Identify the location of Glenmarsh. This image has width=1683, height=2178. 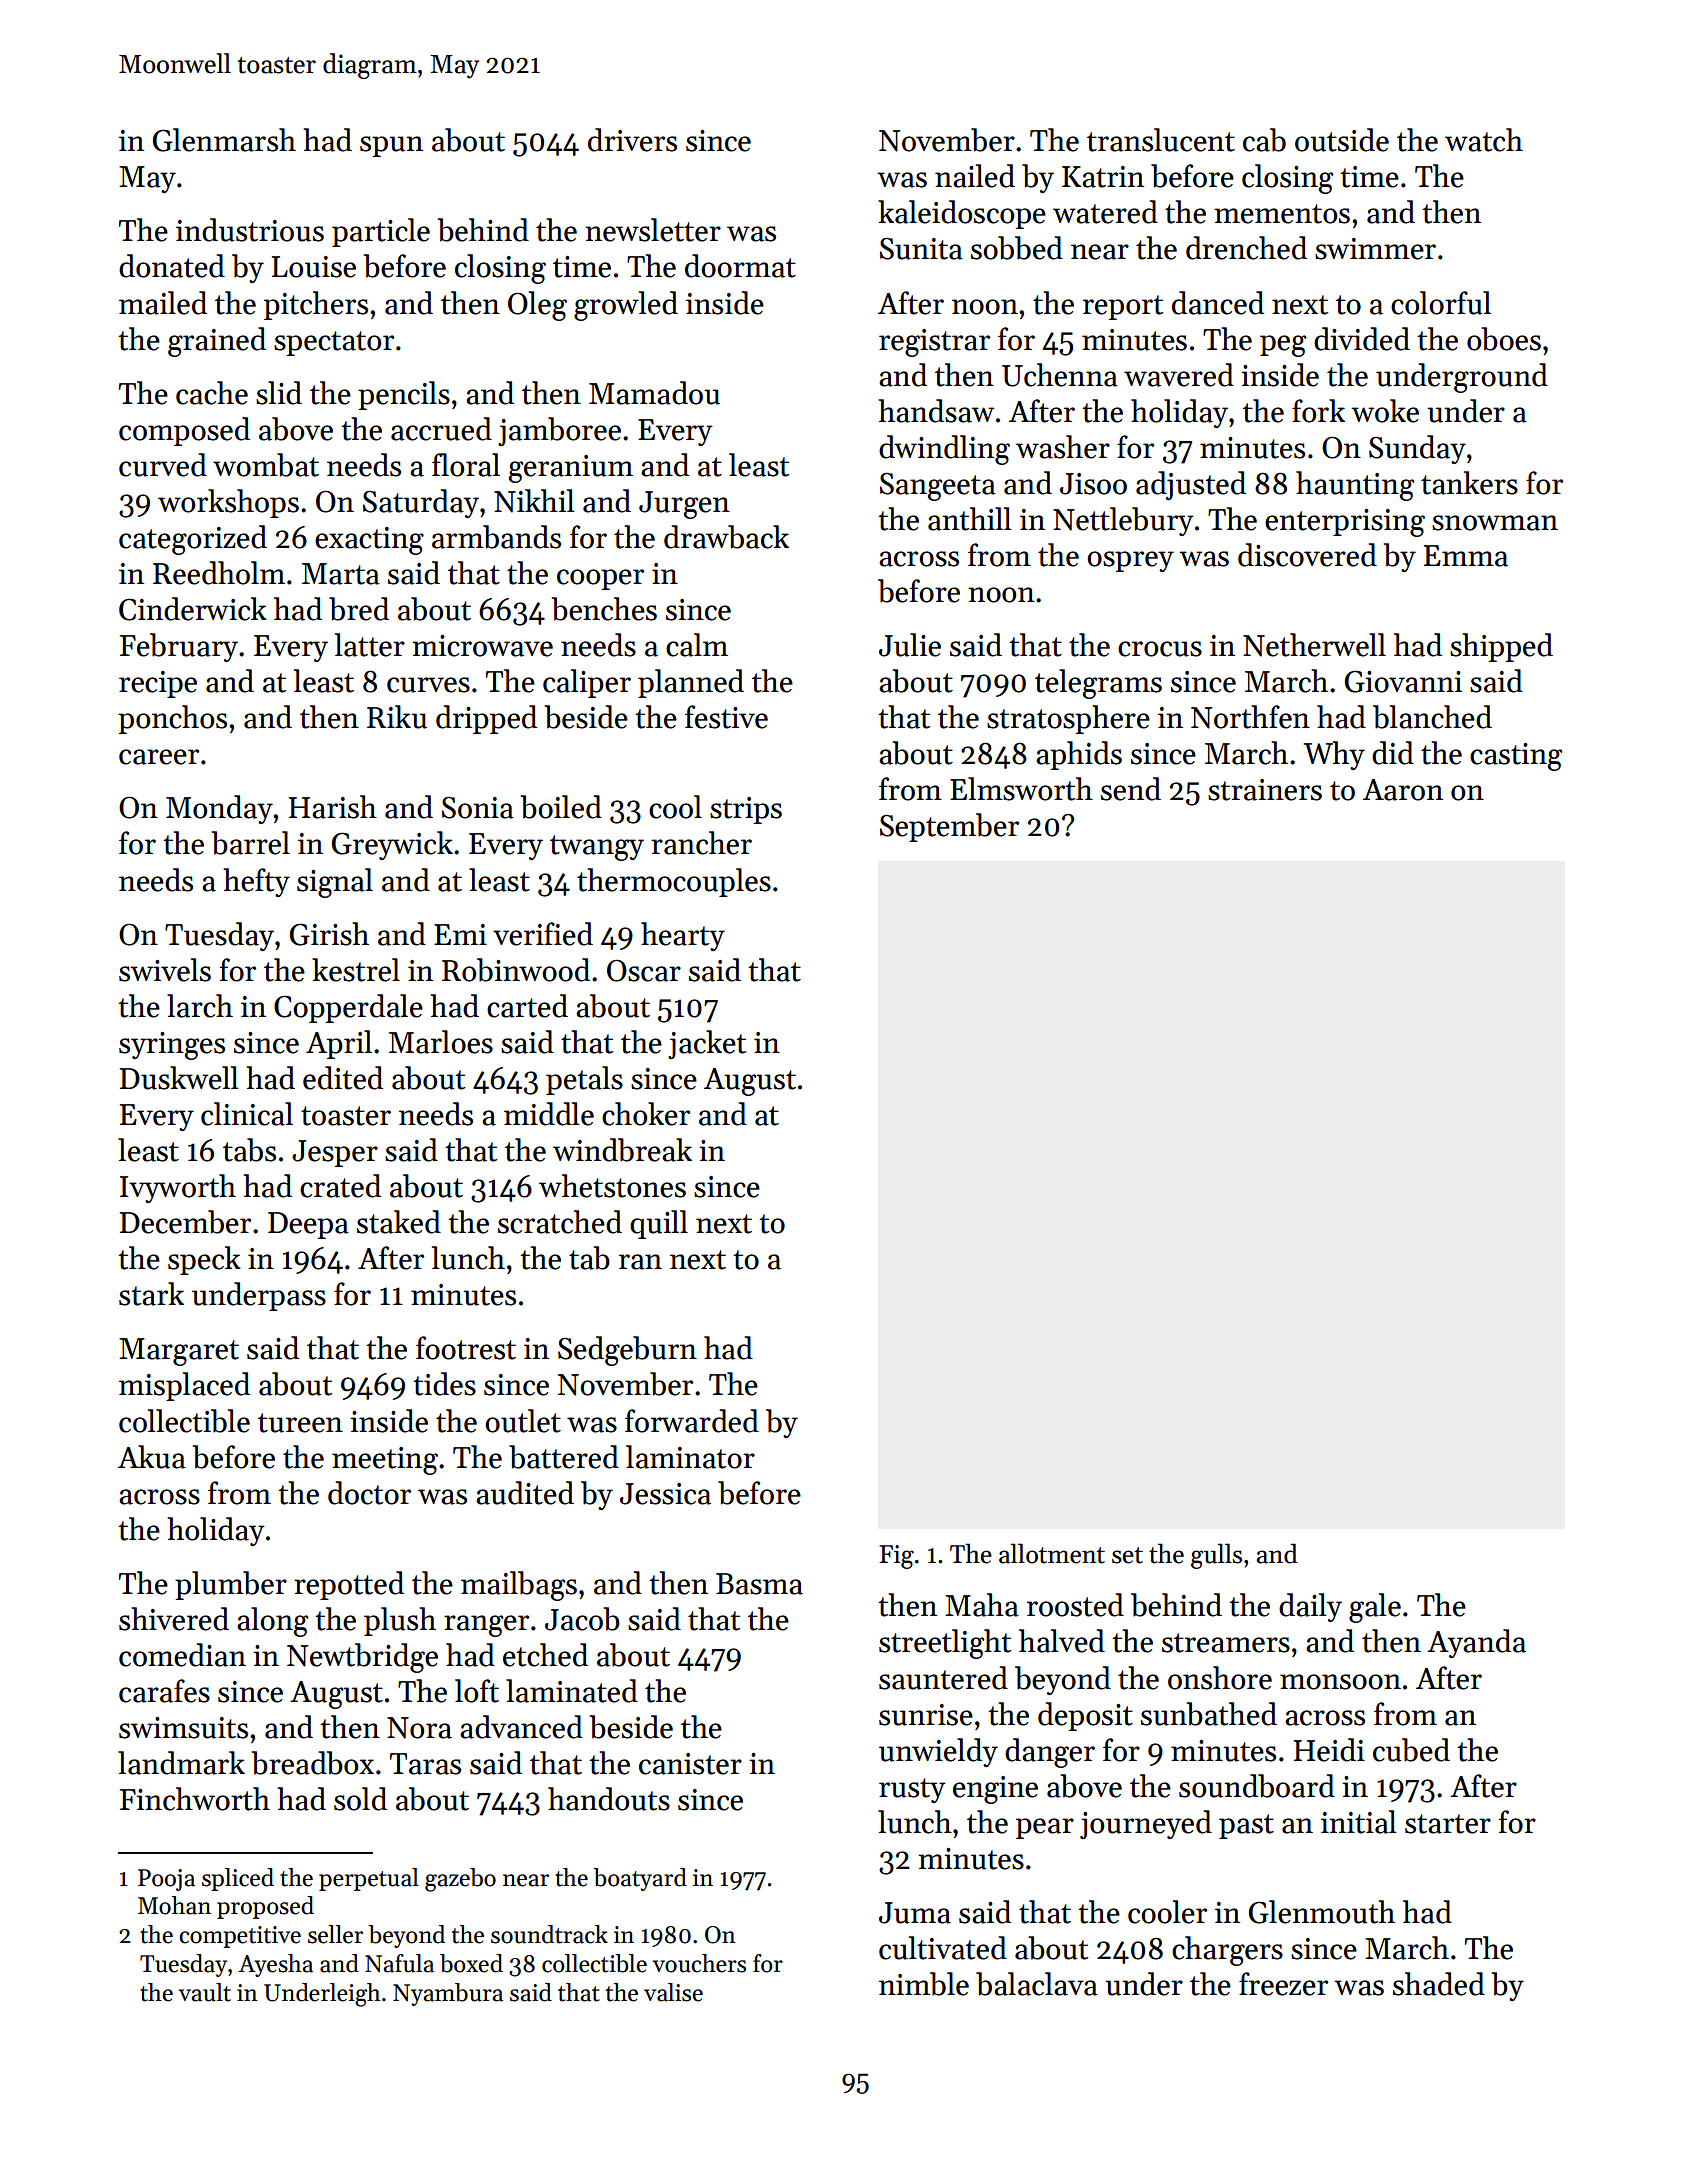
(224, 140).
